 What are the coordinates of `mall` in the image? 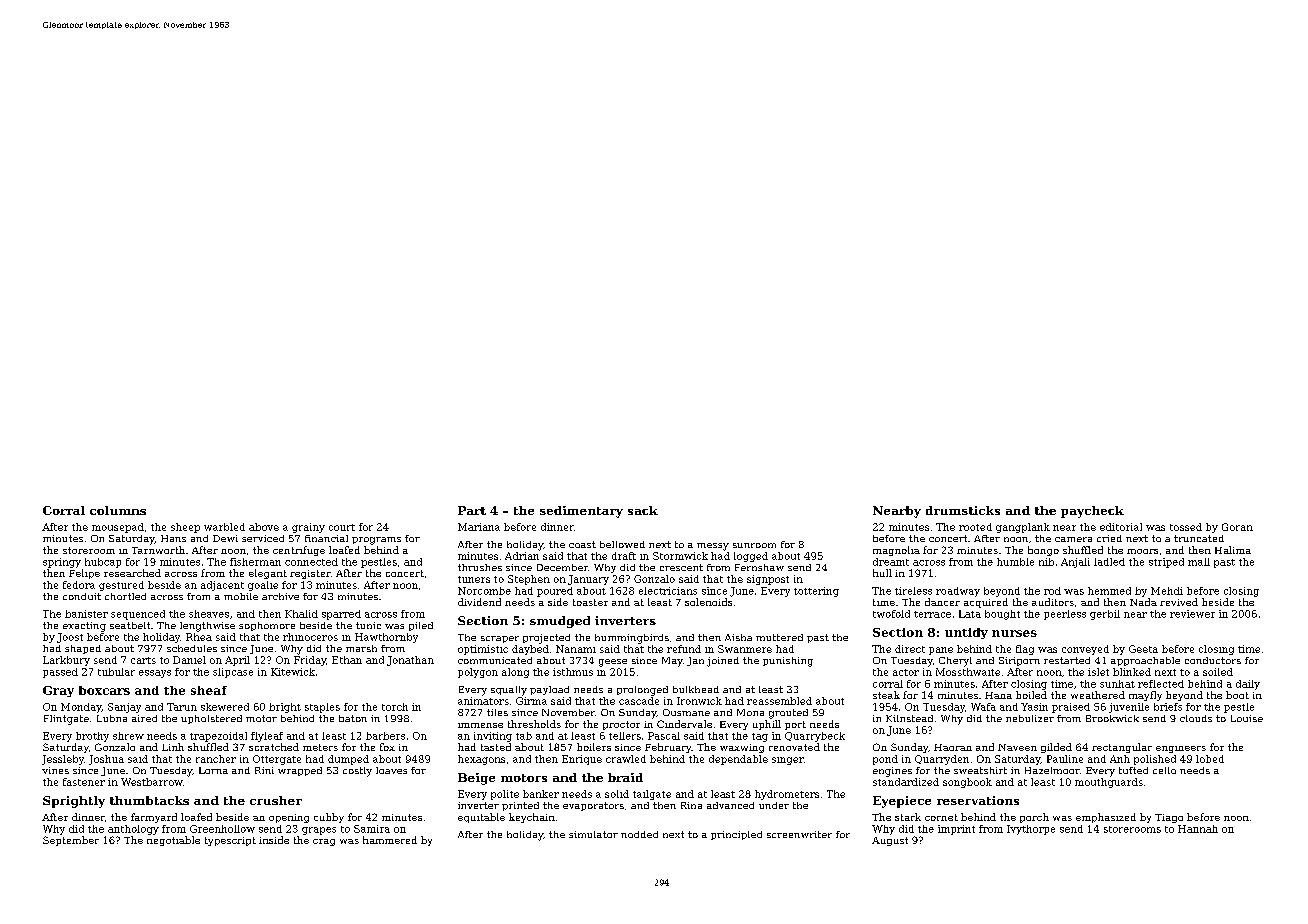 It's located at (1199, 562).
